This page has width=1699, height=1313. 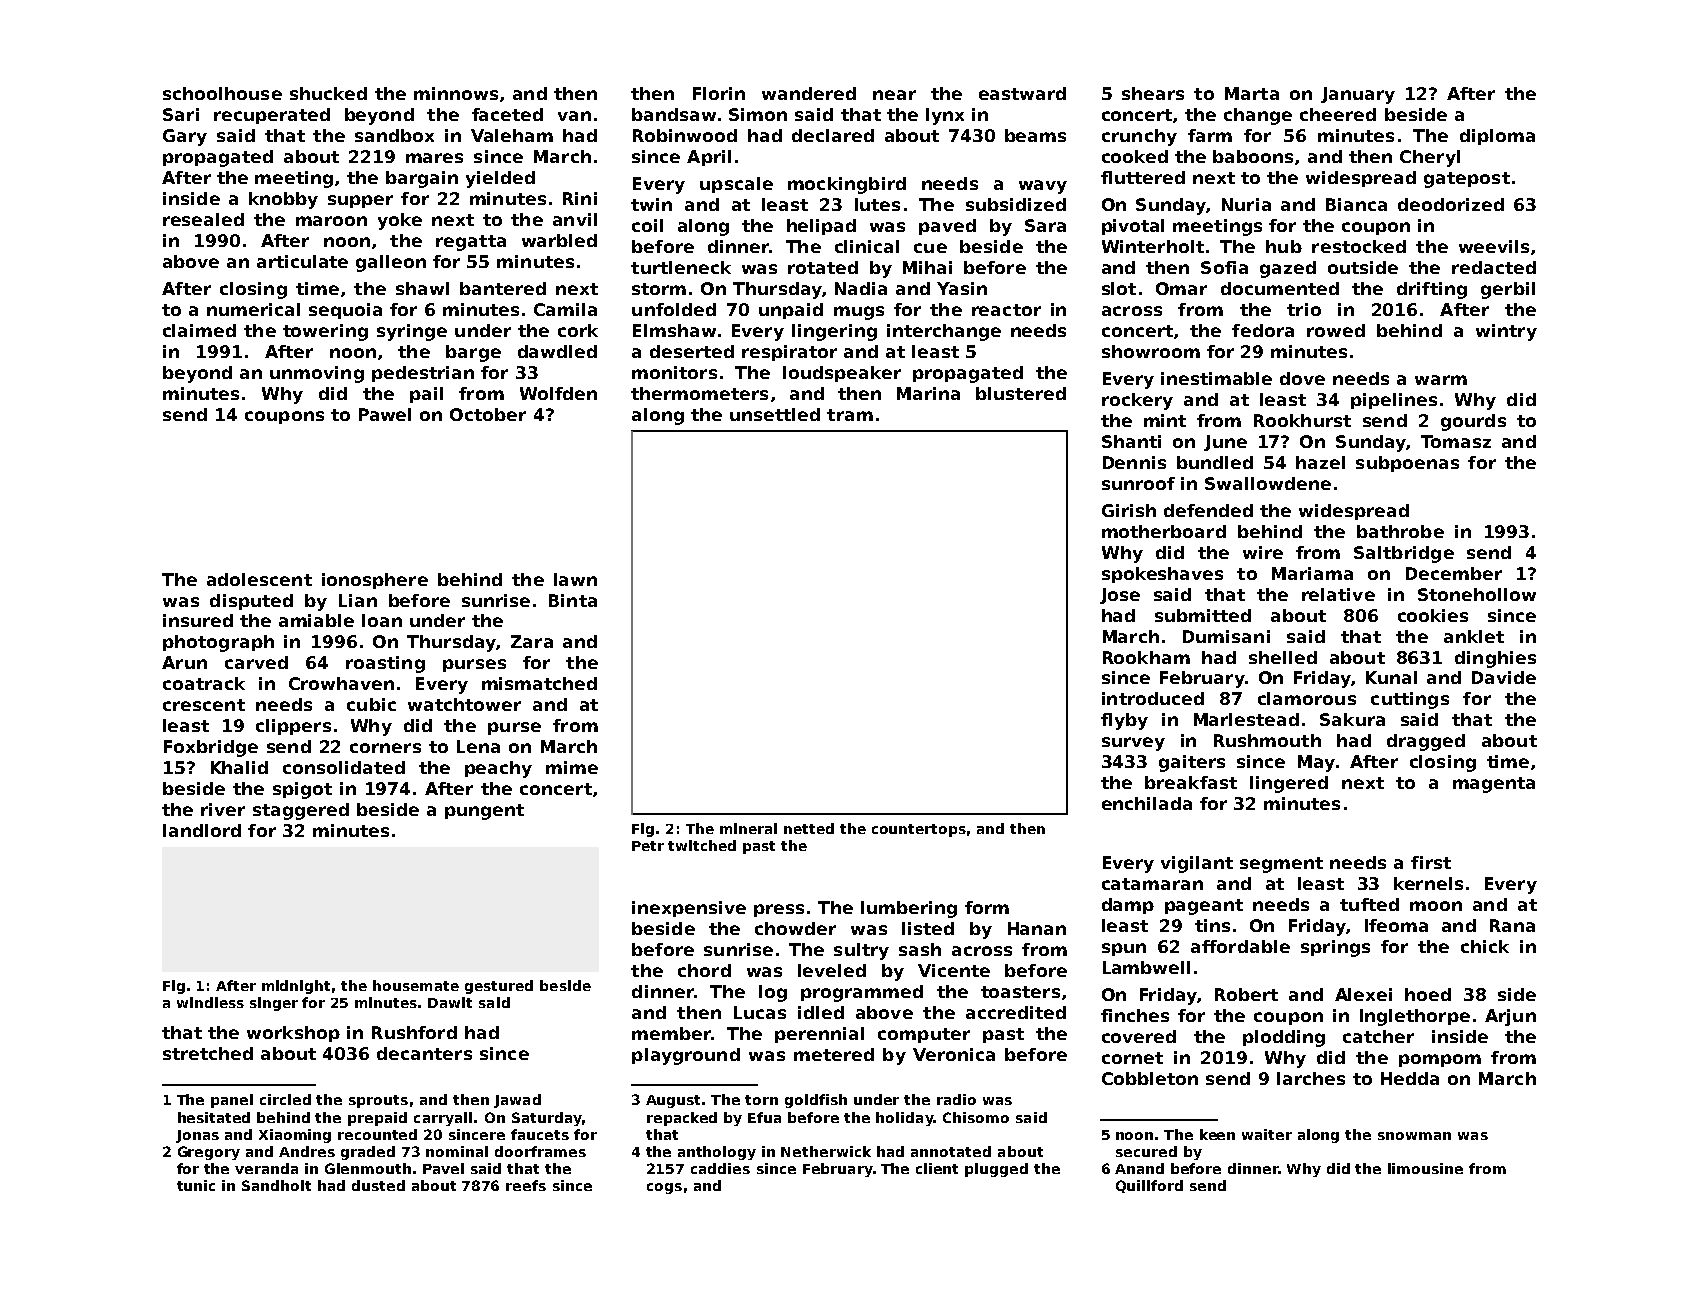 What do you see at coordinates (1132, 1058) in the page?
I see `cornet` at bounding box center [1132, 1058].
